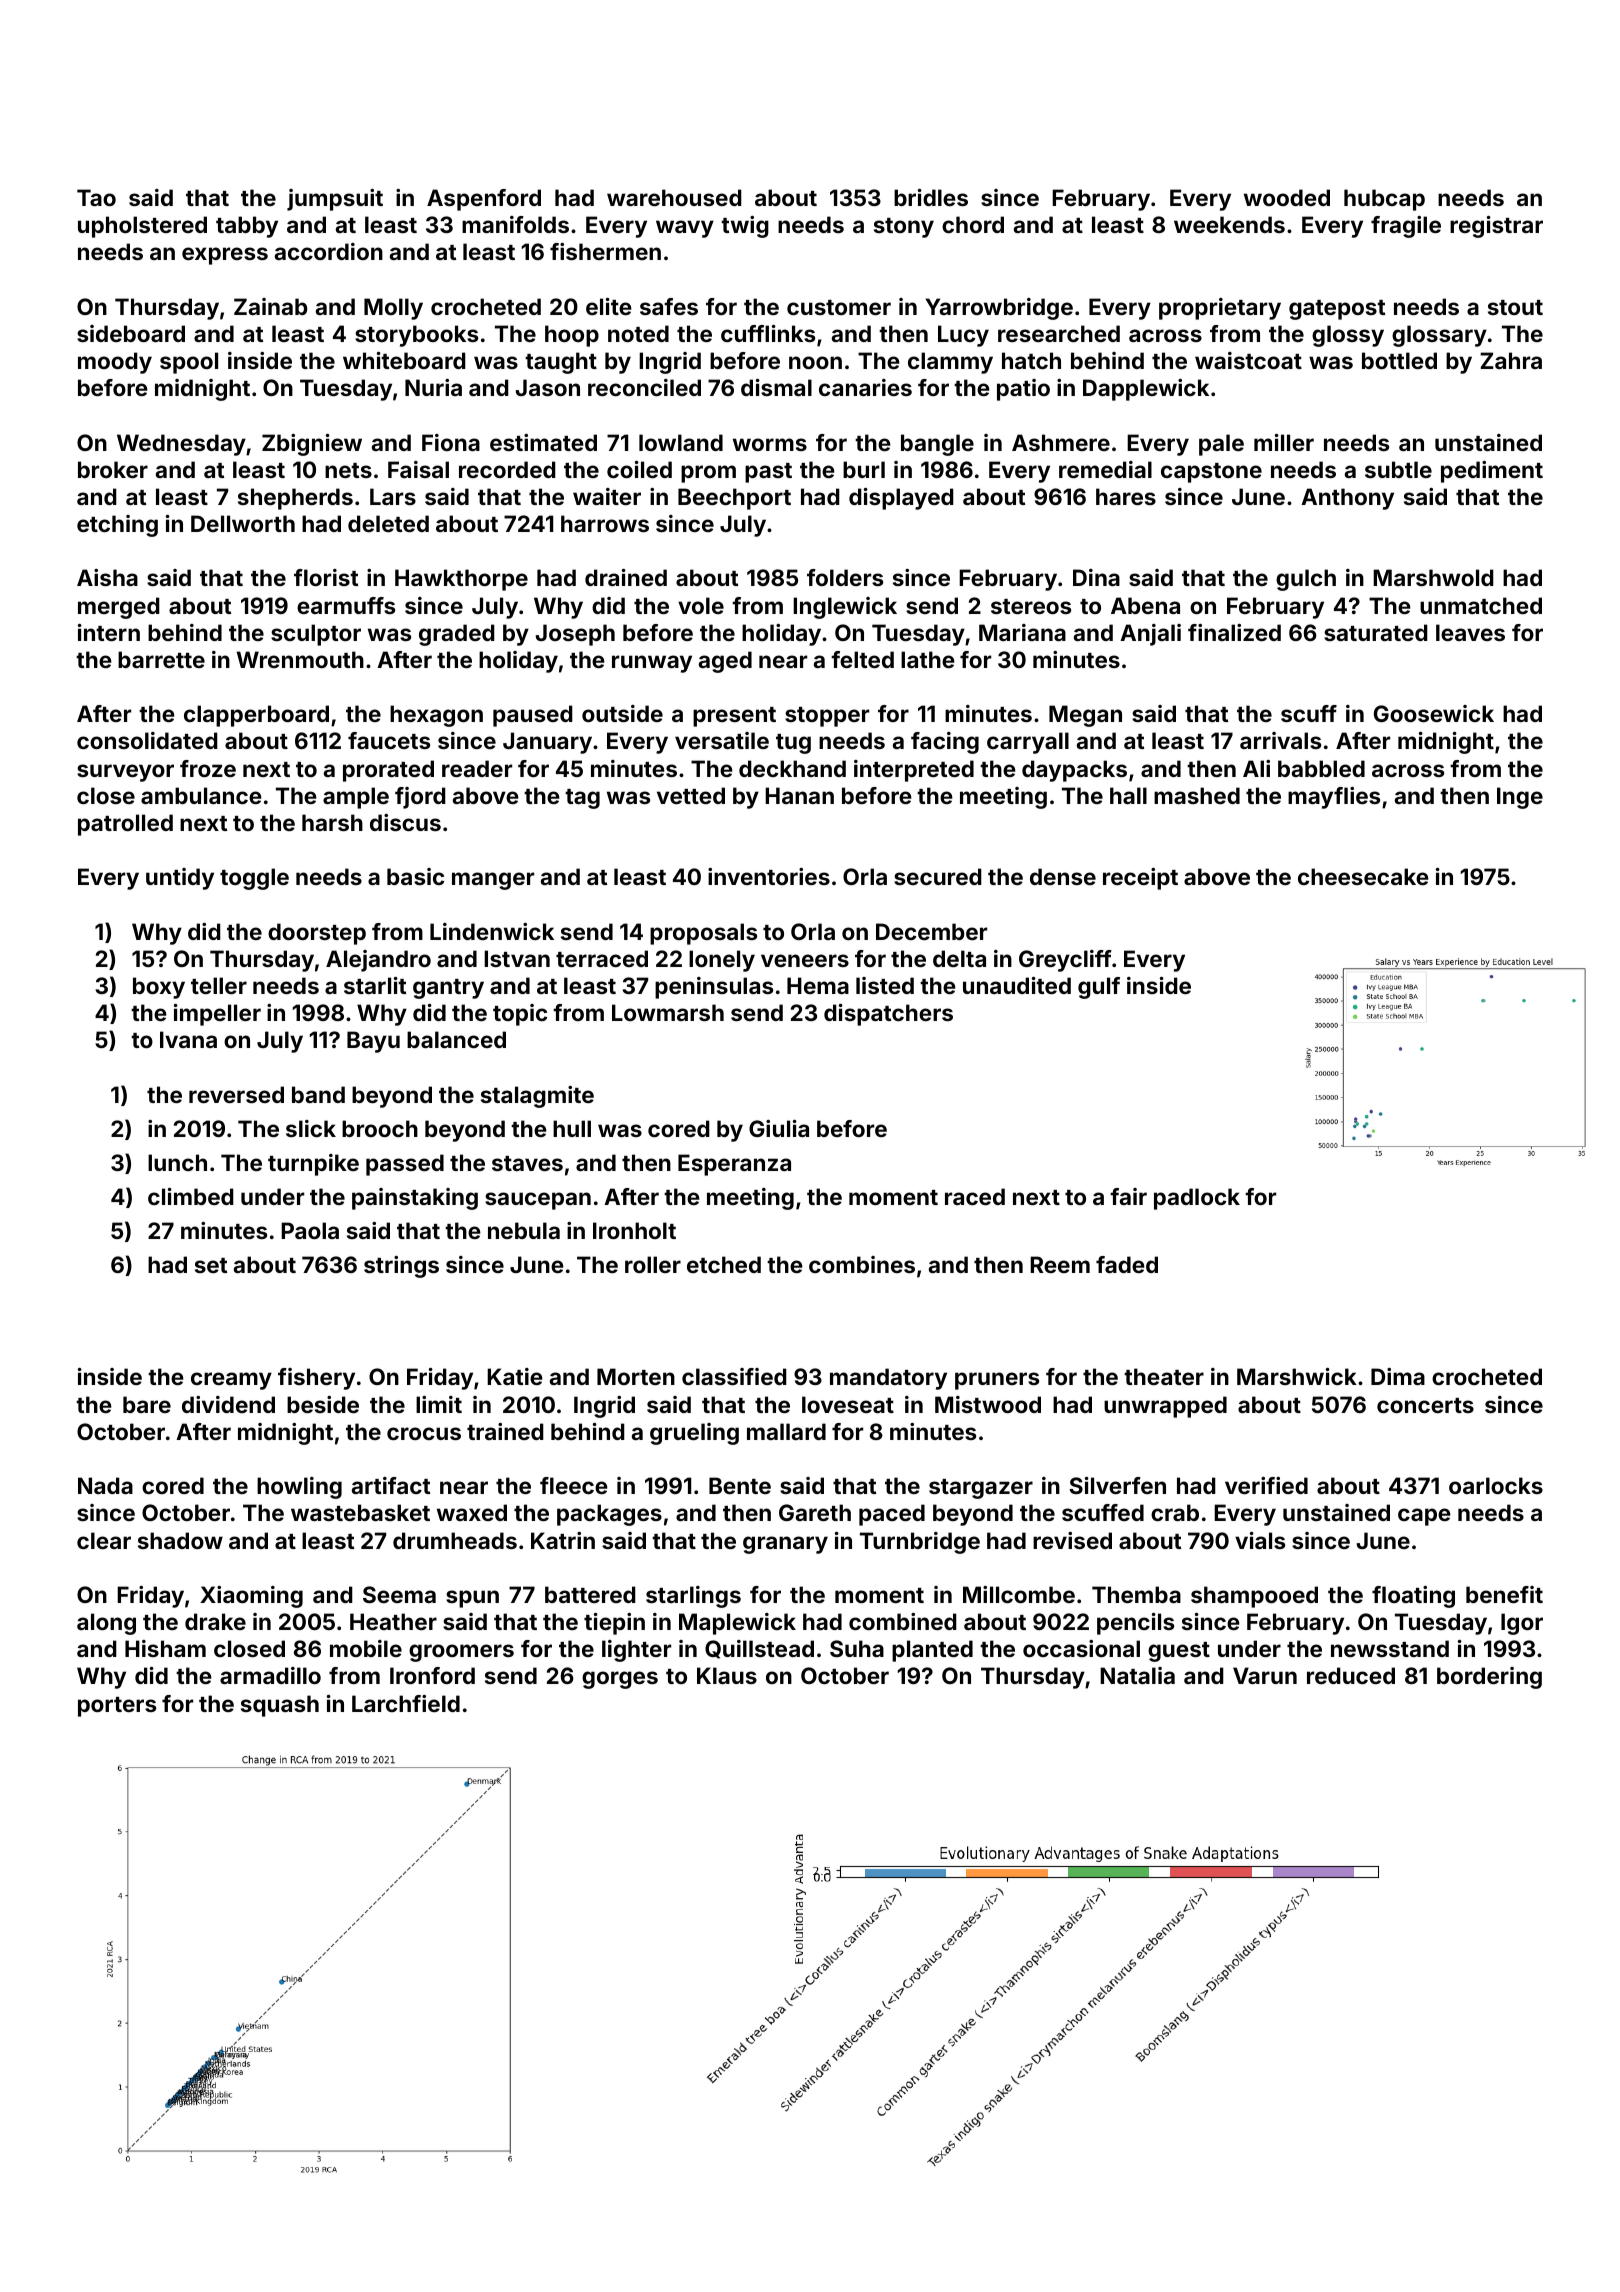 The height and width of the page is (2292, 1620). I want to click on porters, so click(117, 1707).
